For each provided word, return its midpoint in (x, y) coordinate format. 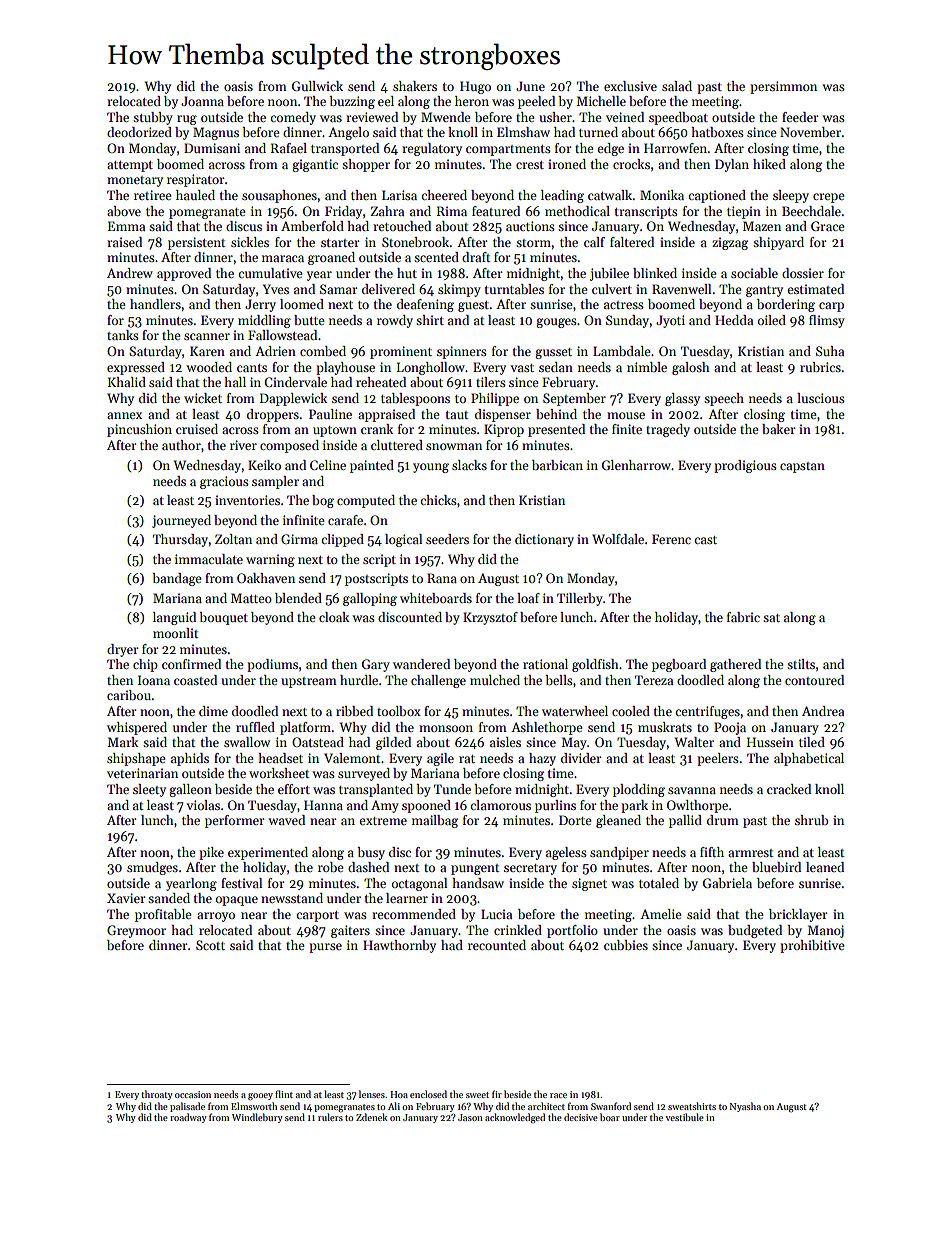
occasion (193, 1094)
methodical (577, 211)
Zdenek (372, 1117)
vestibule (684, 1117)
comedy (293, 118)
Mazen (762, 226)
